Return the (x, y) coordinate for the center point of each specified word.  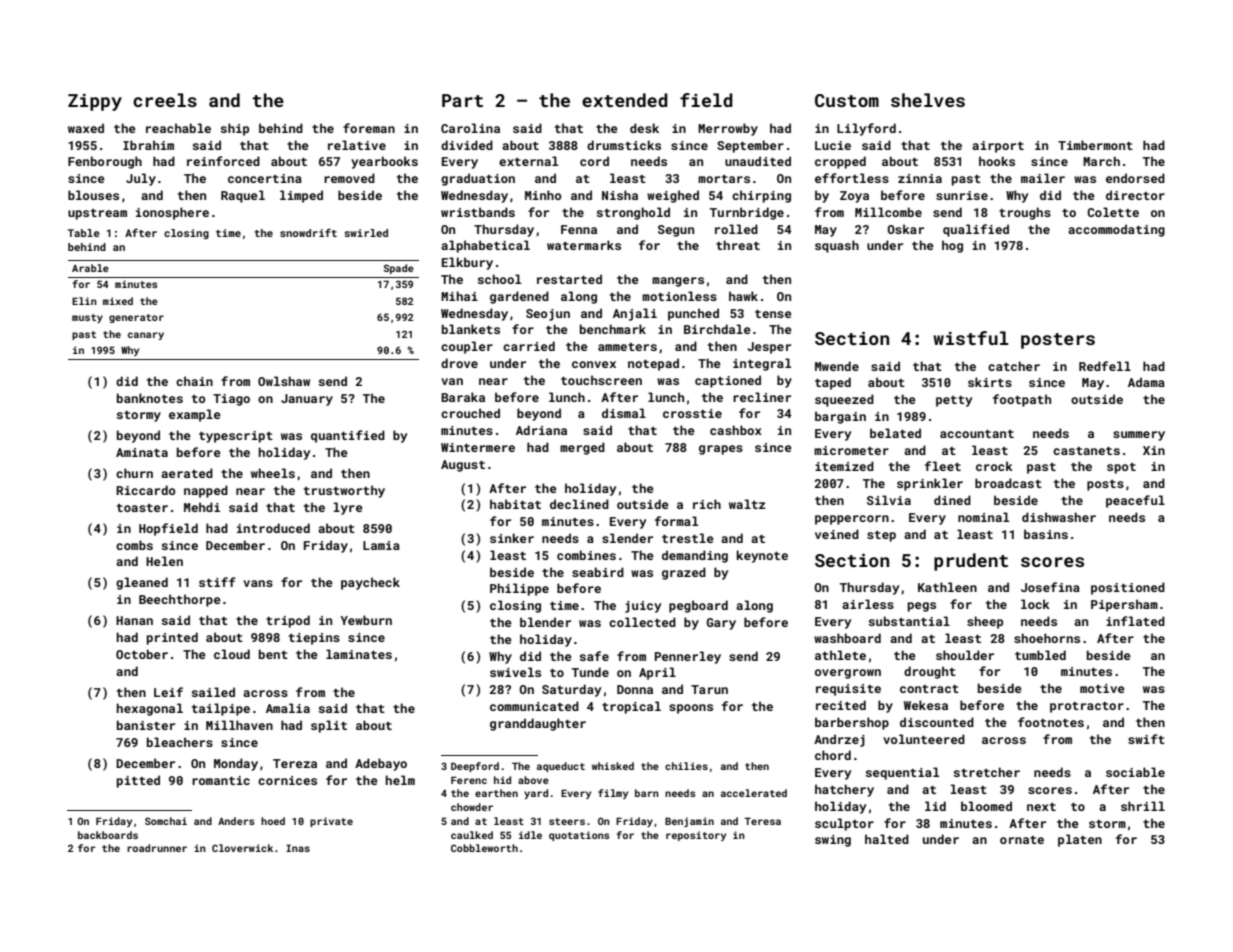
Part (462, 100)
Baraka (463, 397)
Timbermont (1095, 145)
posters (1058, 341)
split (329, 726)
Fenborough (105, 162)
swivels (515, 672)
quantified (348, 436)
